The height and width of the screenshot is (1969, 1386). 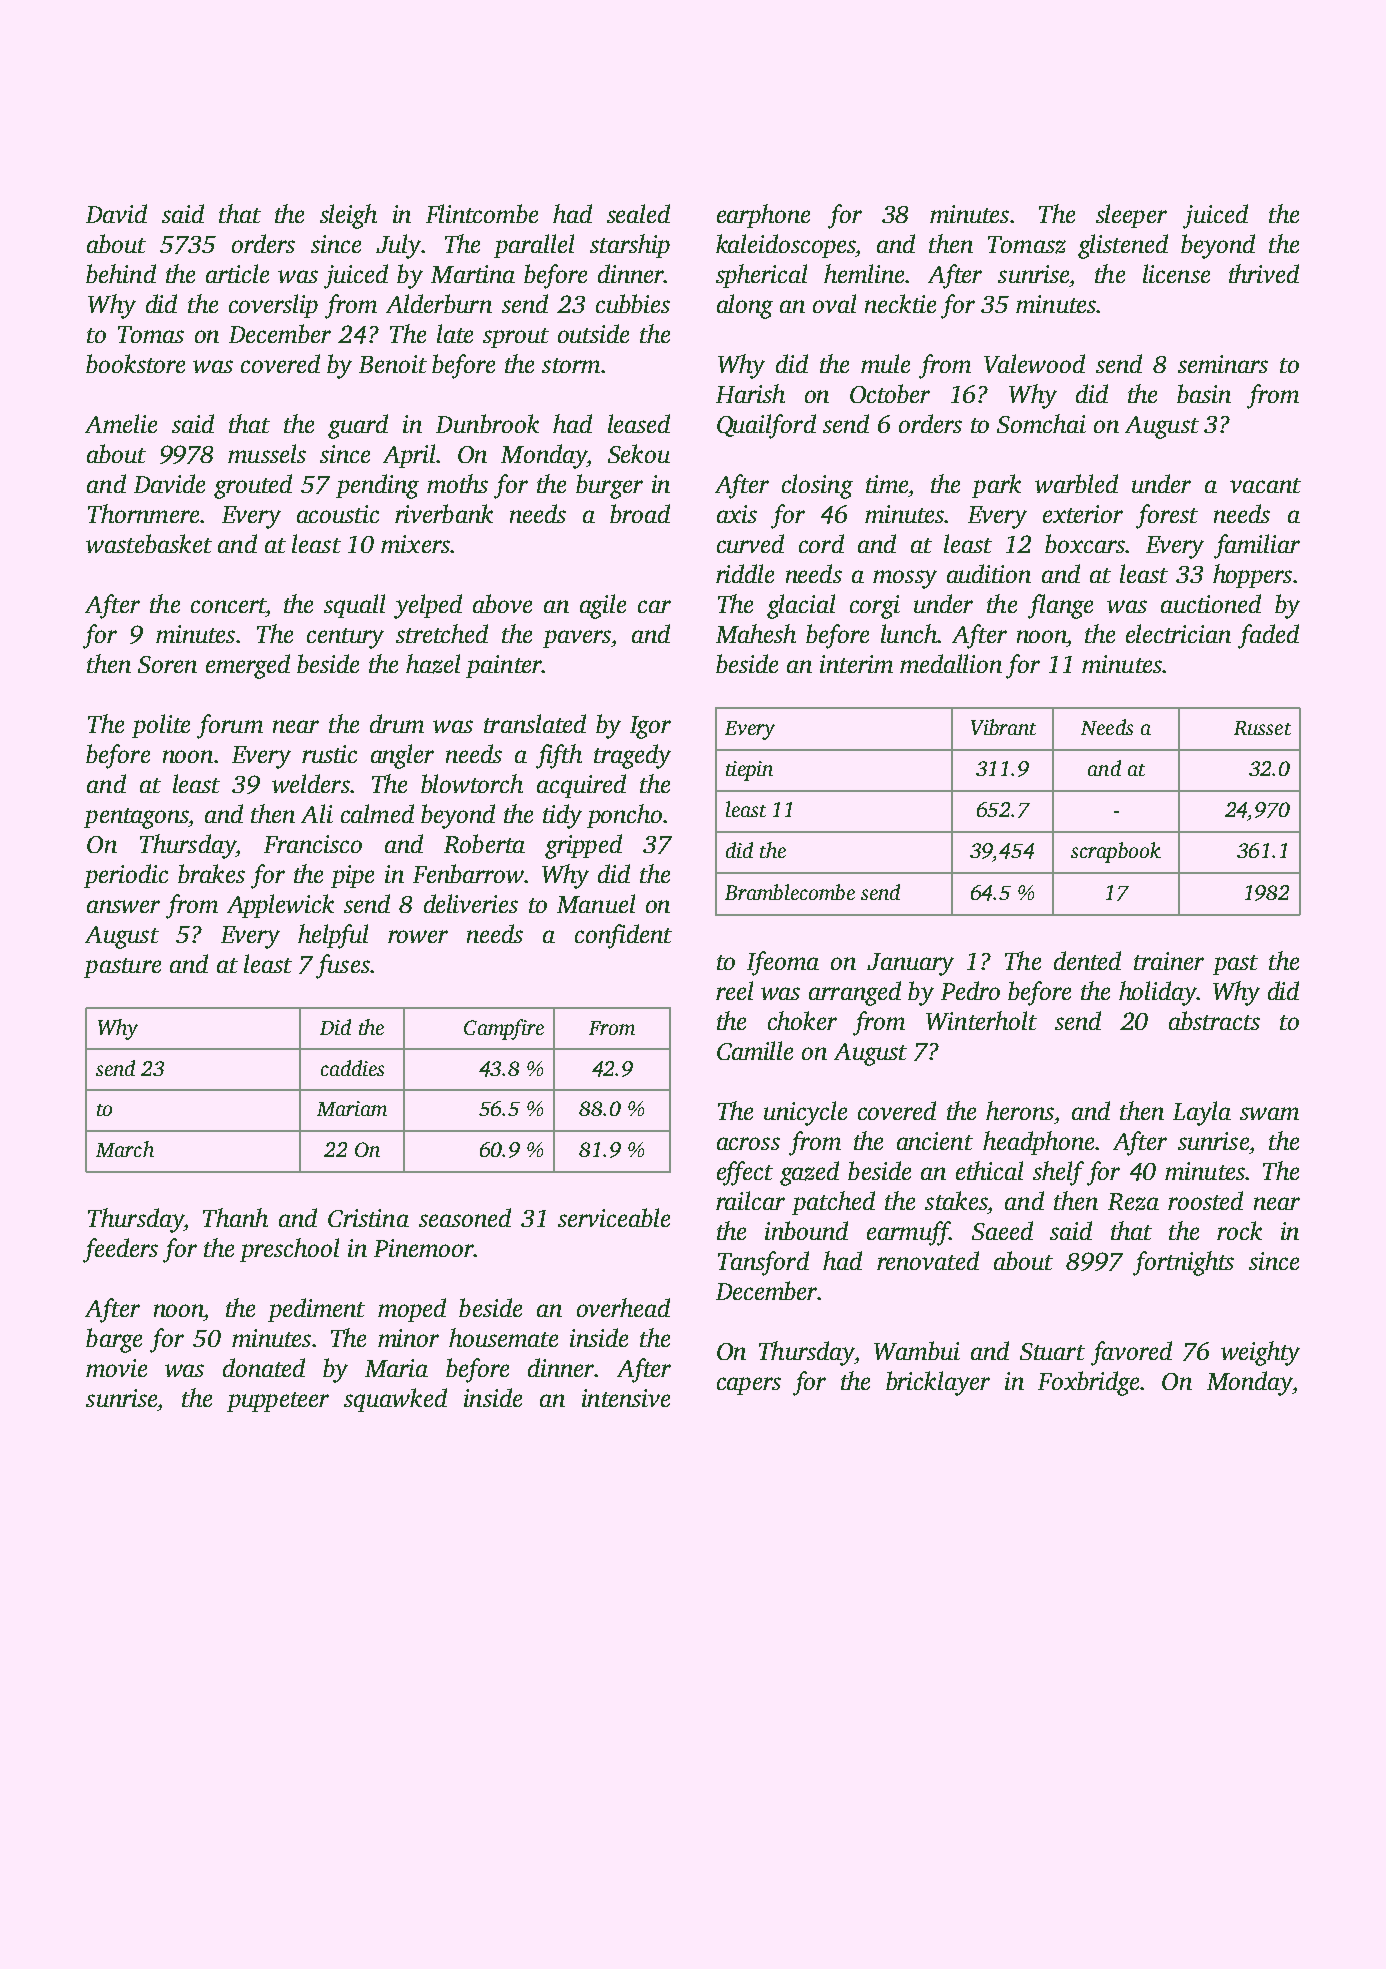 I want to click on capers, so click(x=749, y=1386).
